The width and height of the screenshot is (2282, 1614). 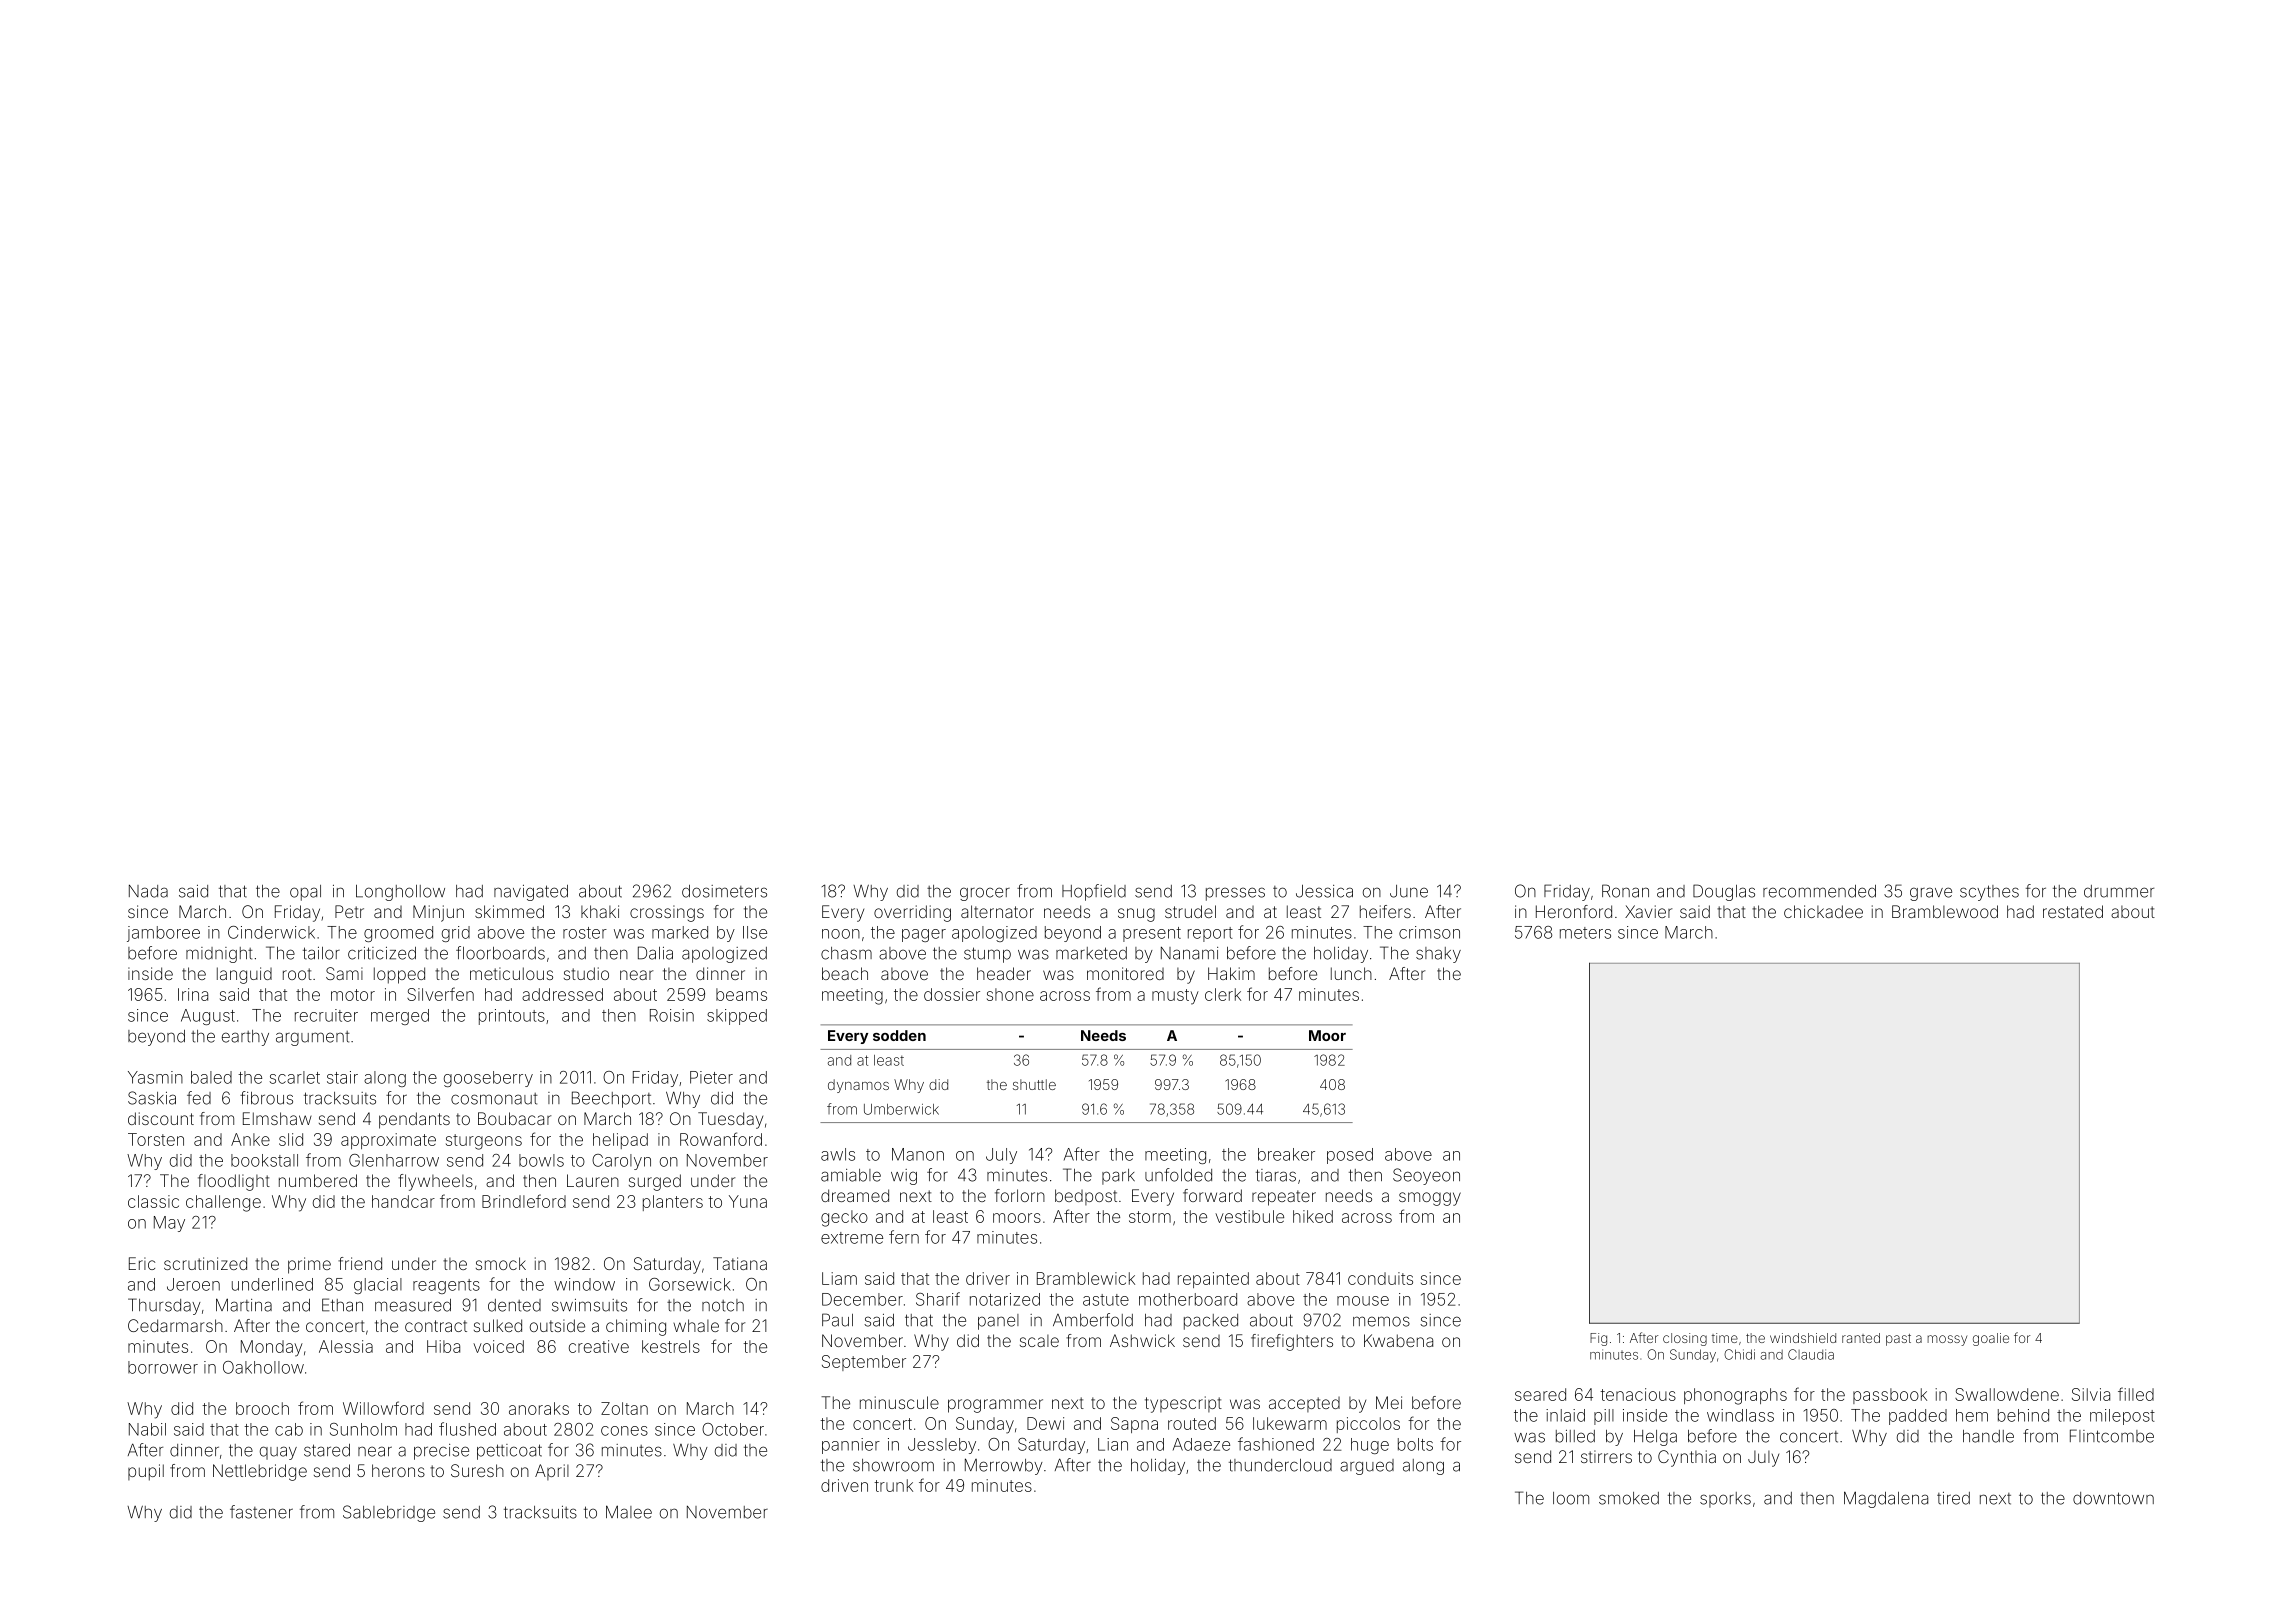 What do you see at coordinates (309, 1265) in the screenshot?
I see `prime` at bounding box center [309, 1265].
